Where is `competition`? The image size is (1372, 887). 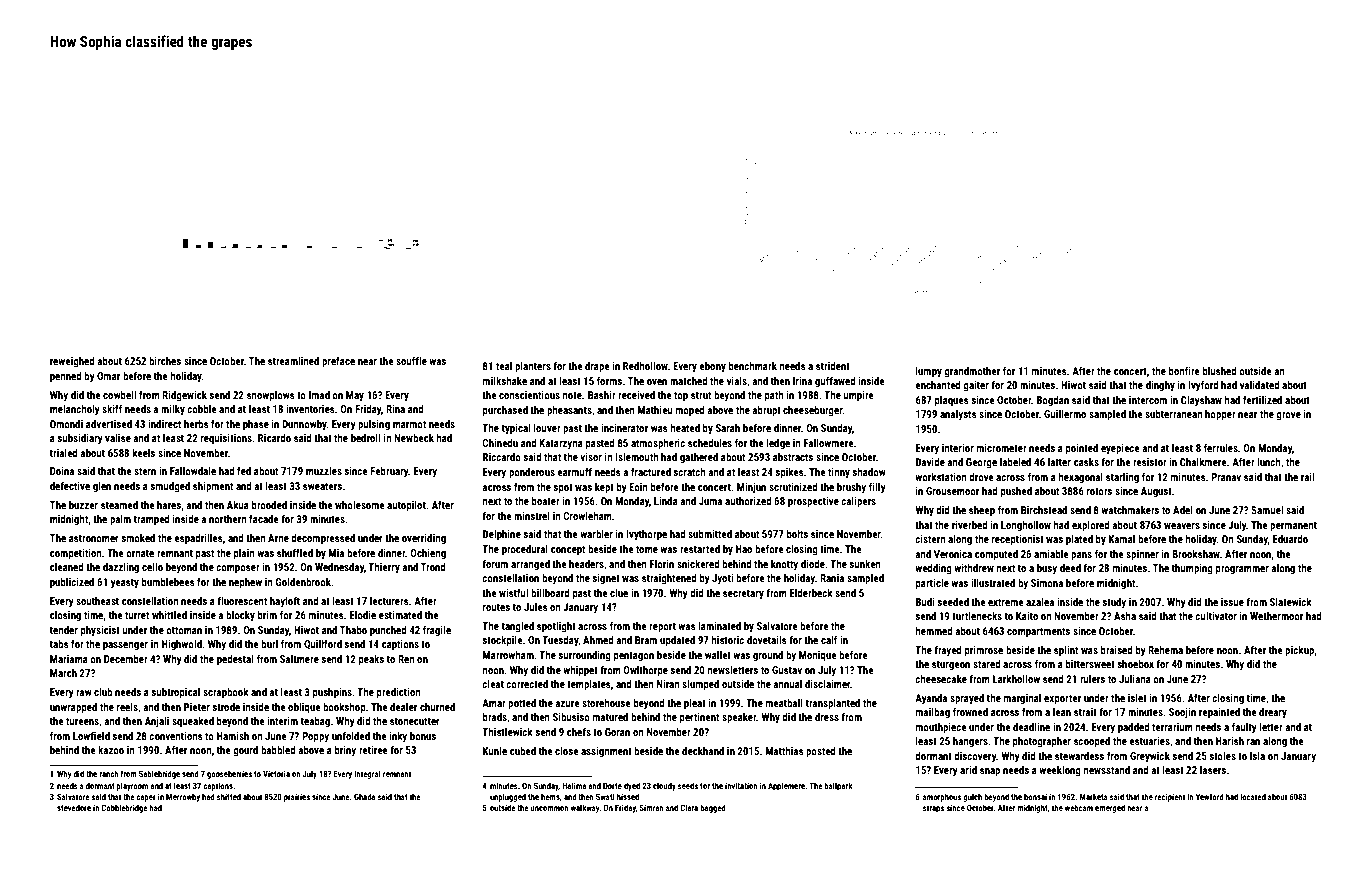 competition is located at coordinates (76, 554).
